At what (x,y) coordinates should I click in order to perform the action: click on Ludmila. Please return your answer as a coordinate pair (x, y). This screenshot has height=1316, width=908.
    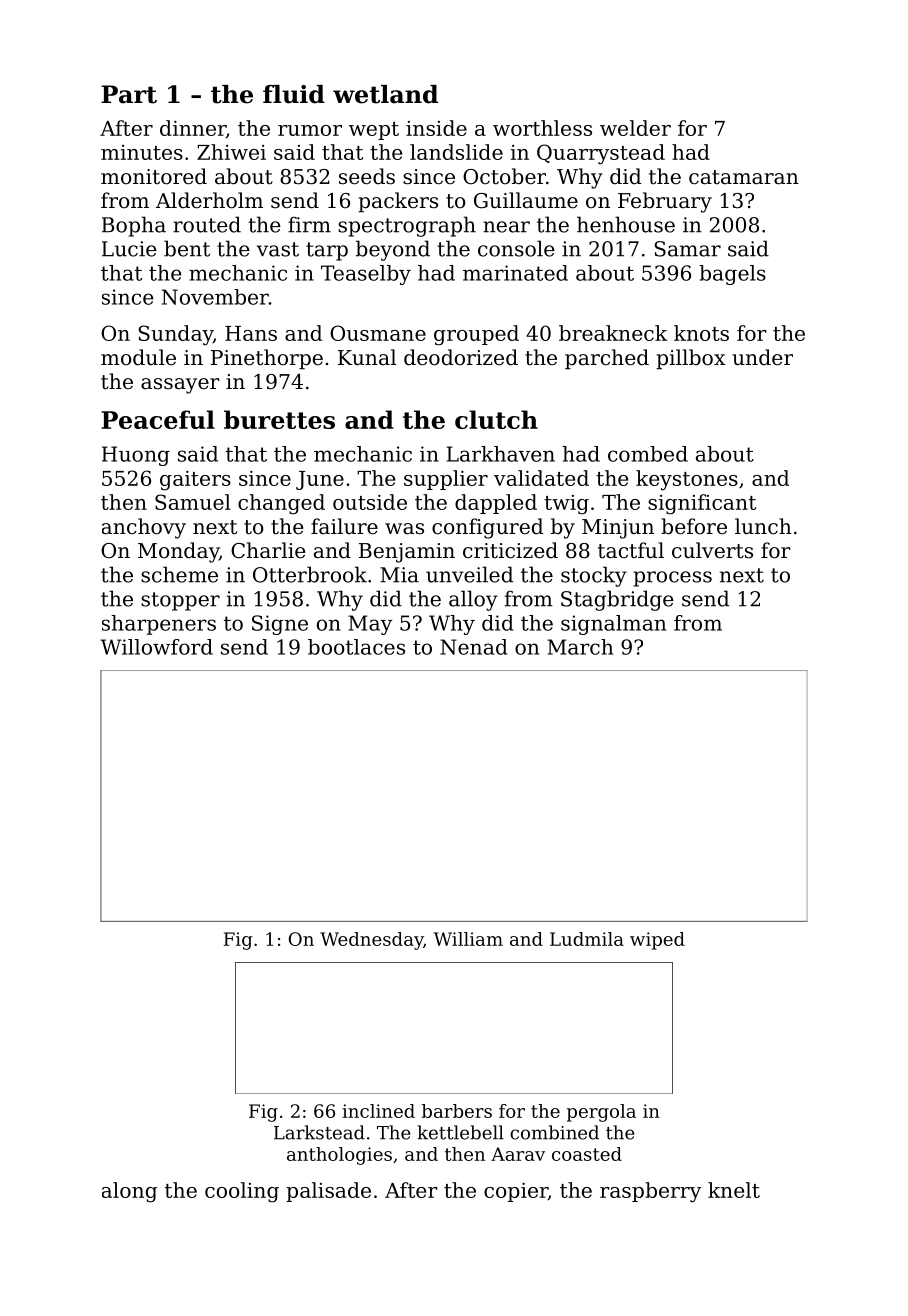
    Looking at the image, I should click on (587, 939).
